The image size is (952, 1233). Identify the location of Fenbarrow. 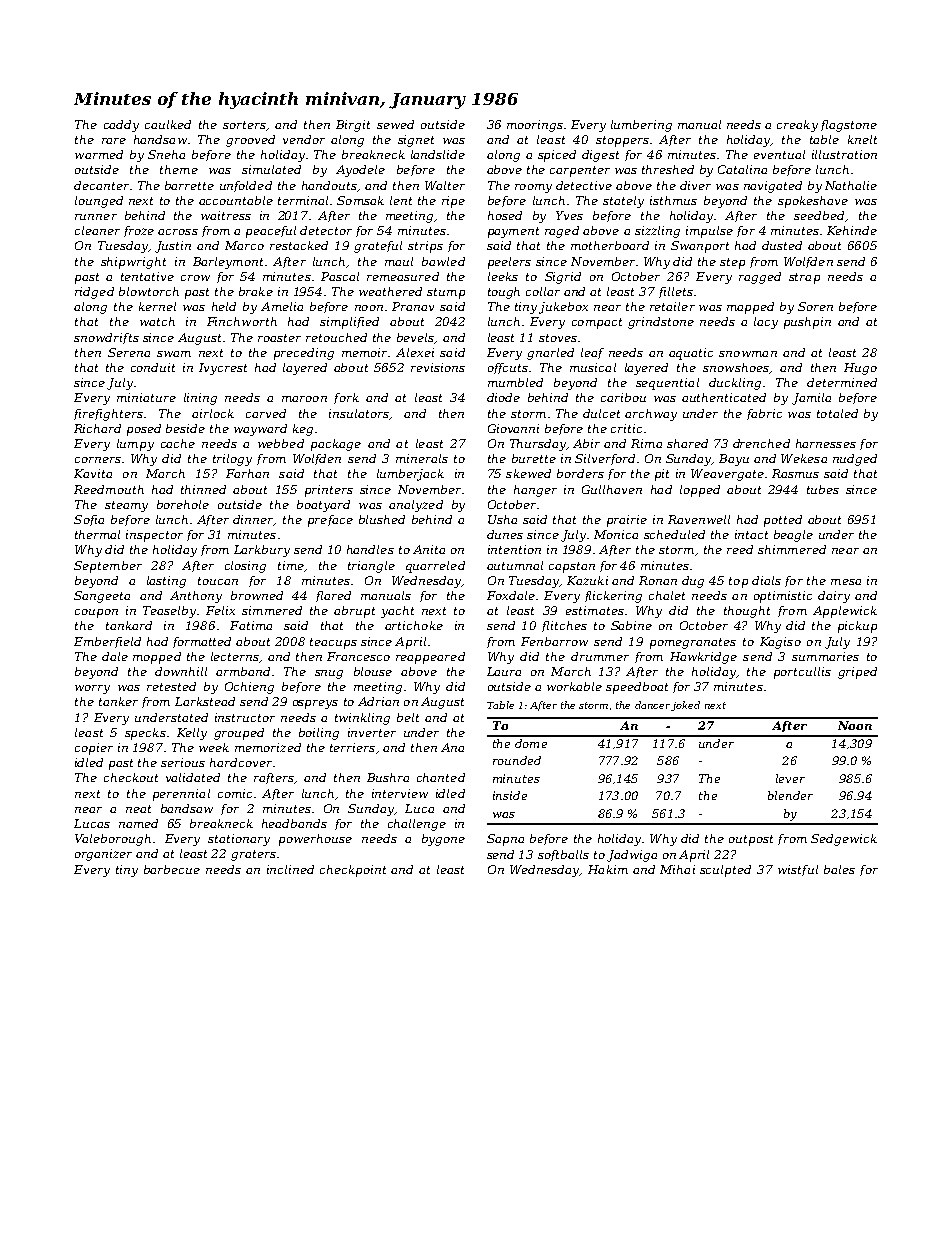
(554, 641).
